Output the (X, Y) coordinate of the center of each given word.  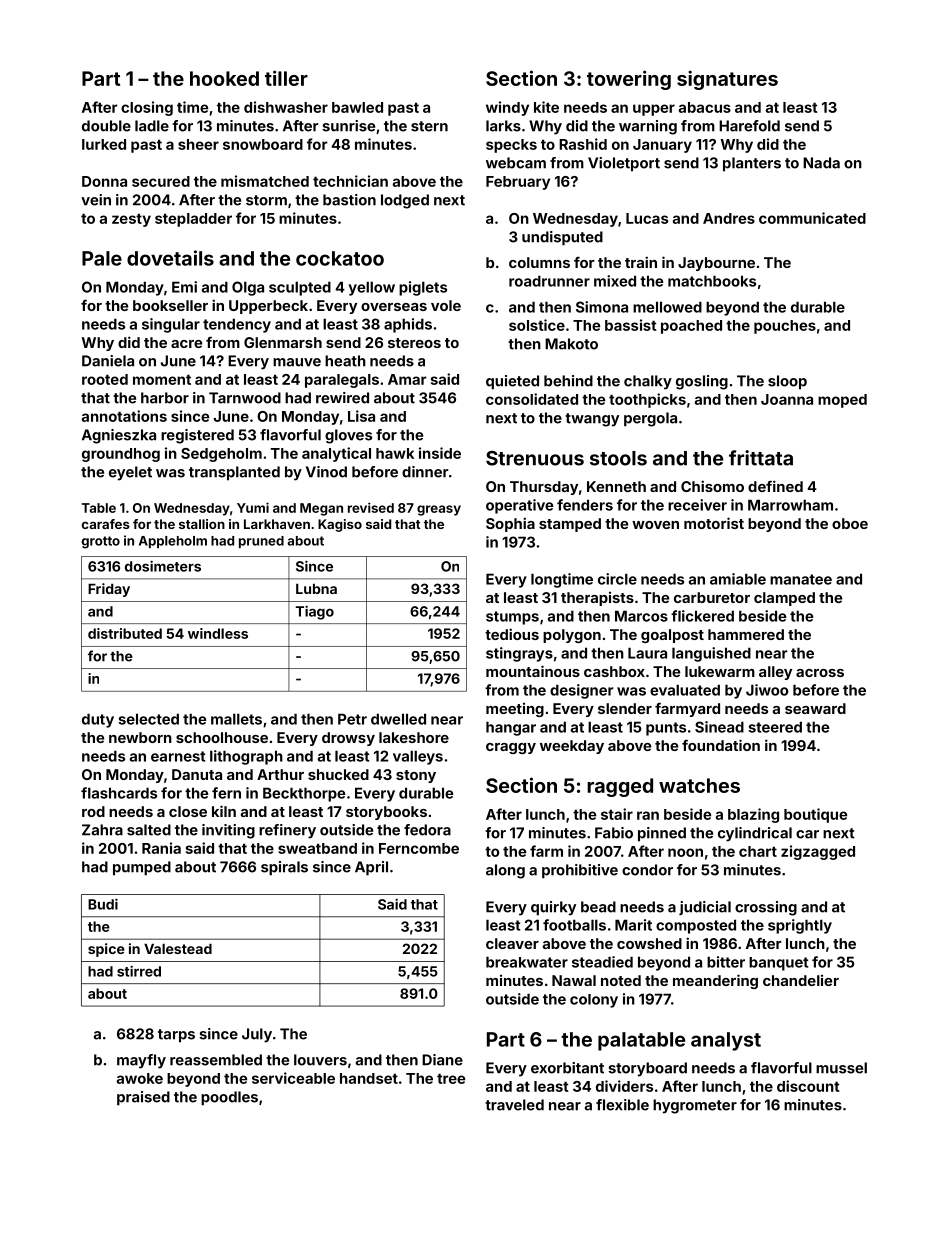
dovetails (170, 258)
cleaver (512, 943)
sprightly (800, 926)
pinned (662, 834)
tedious (512, 634)
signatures (727, 80)
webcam (516, 163)
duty (98, 720)
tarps (176, 1036)
